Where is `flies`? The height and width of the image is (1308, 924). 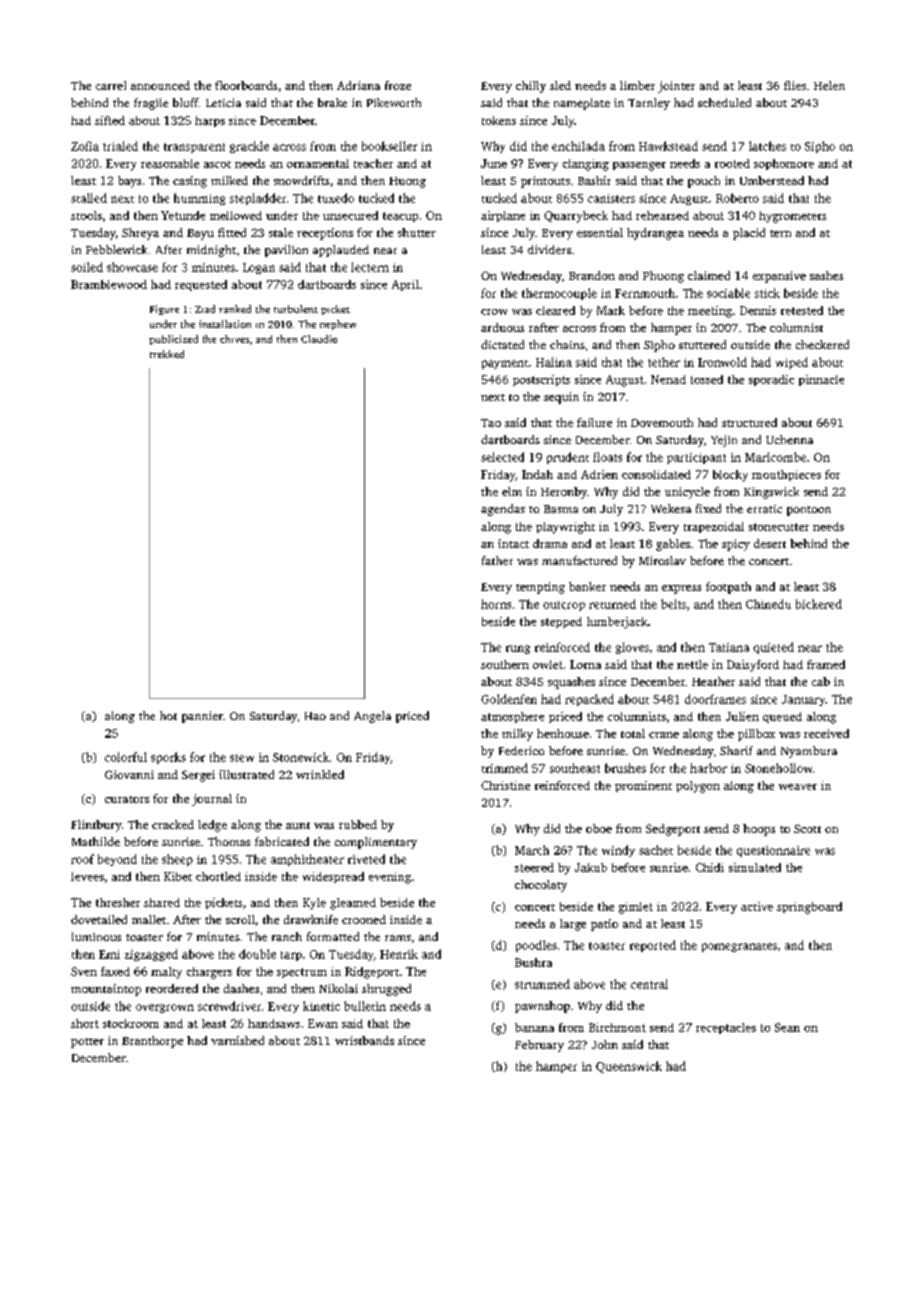 flies is located at coordinates (795, 85).
